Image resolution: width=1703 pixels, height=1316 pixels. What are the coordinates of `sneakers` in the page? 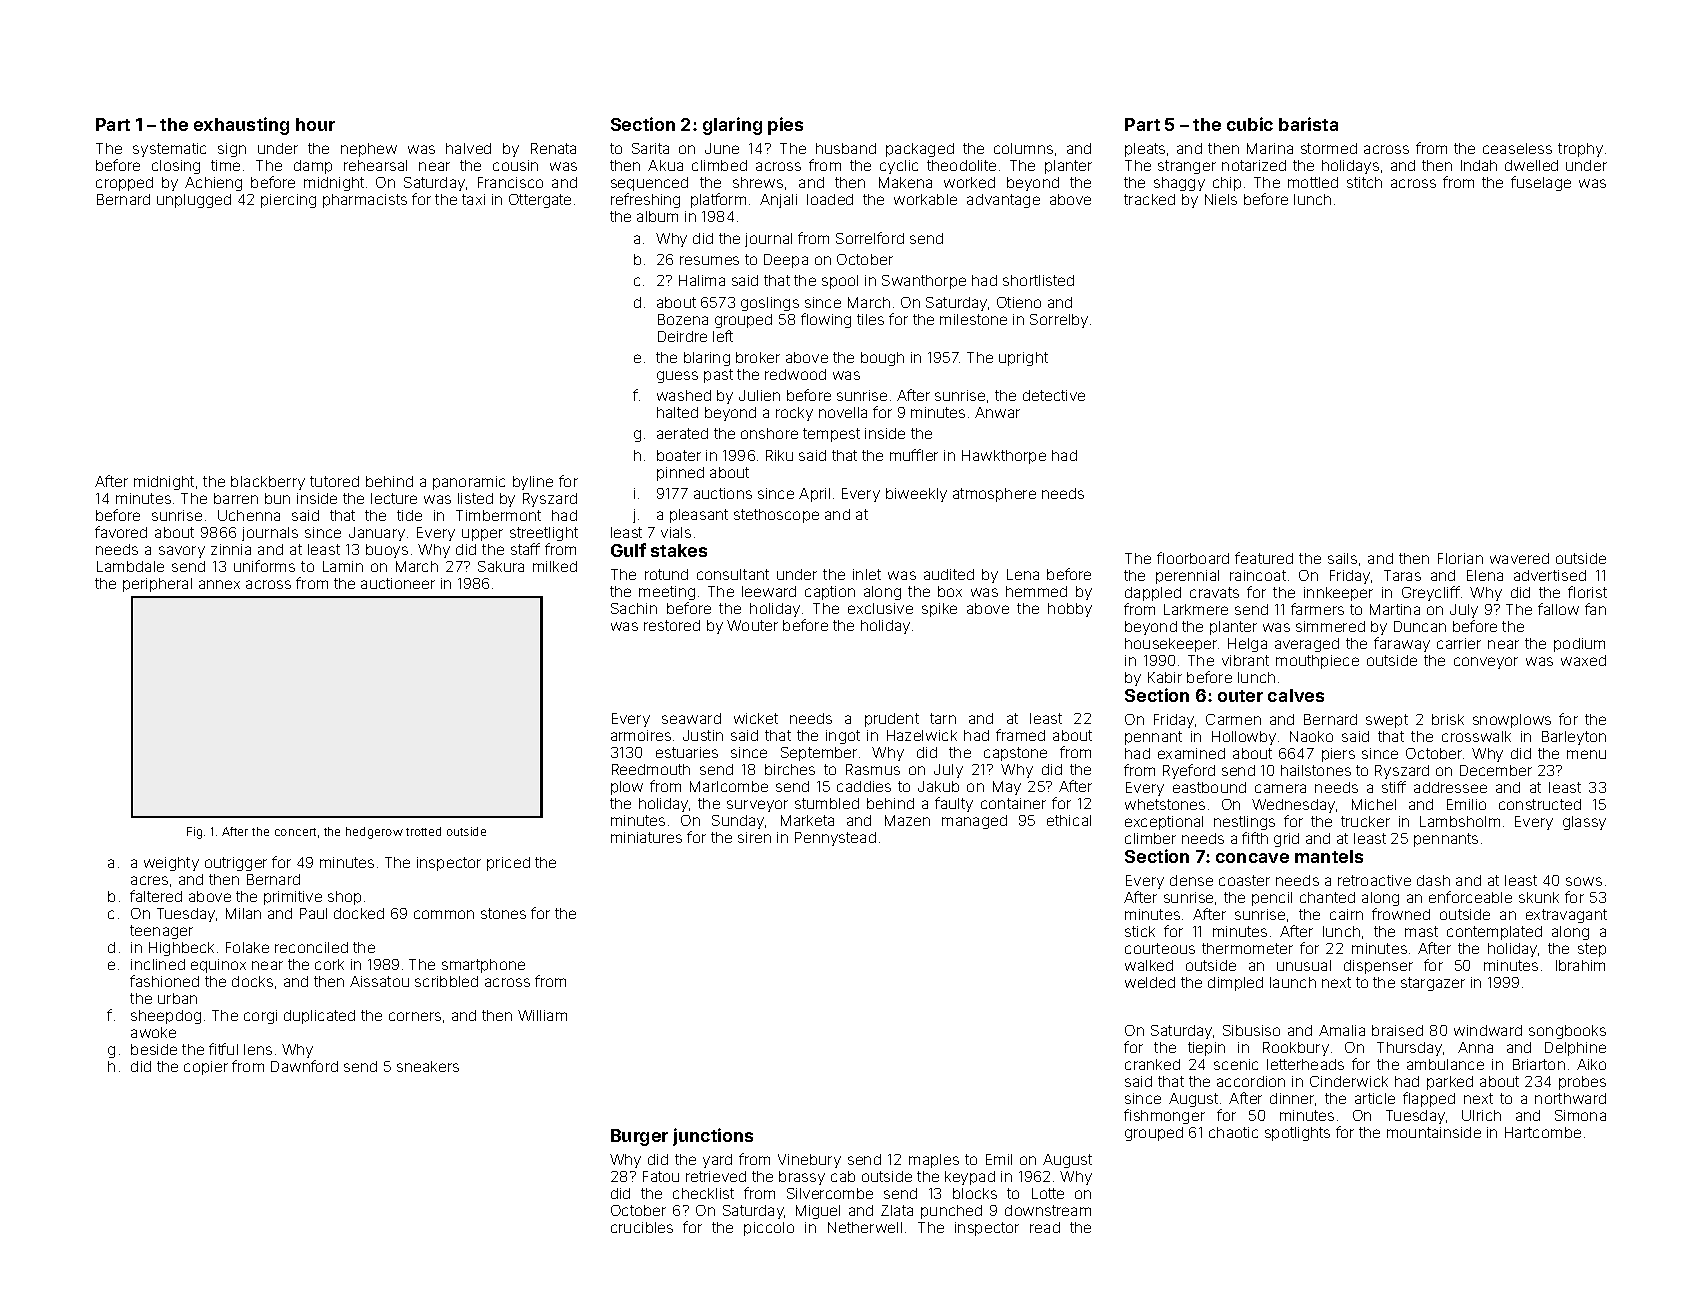 It's located at (428, 1066).
